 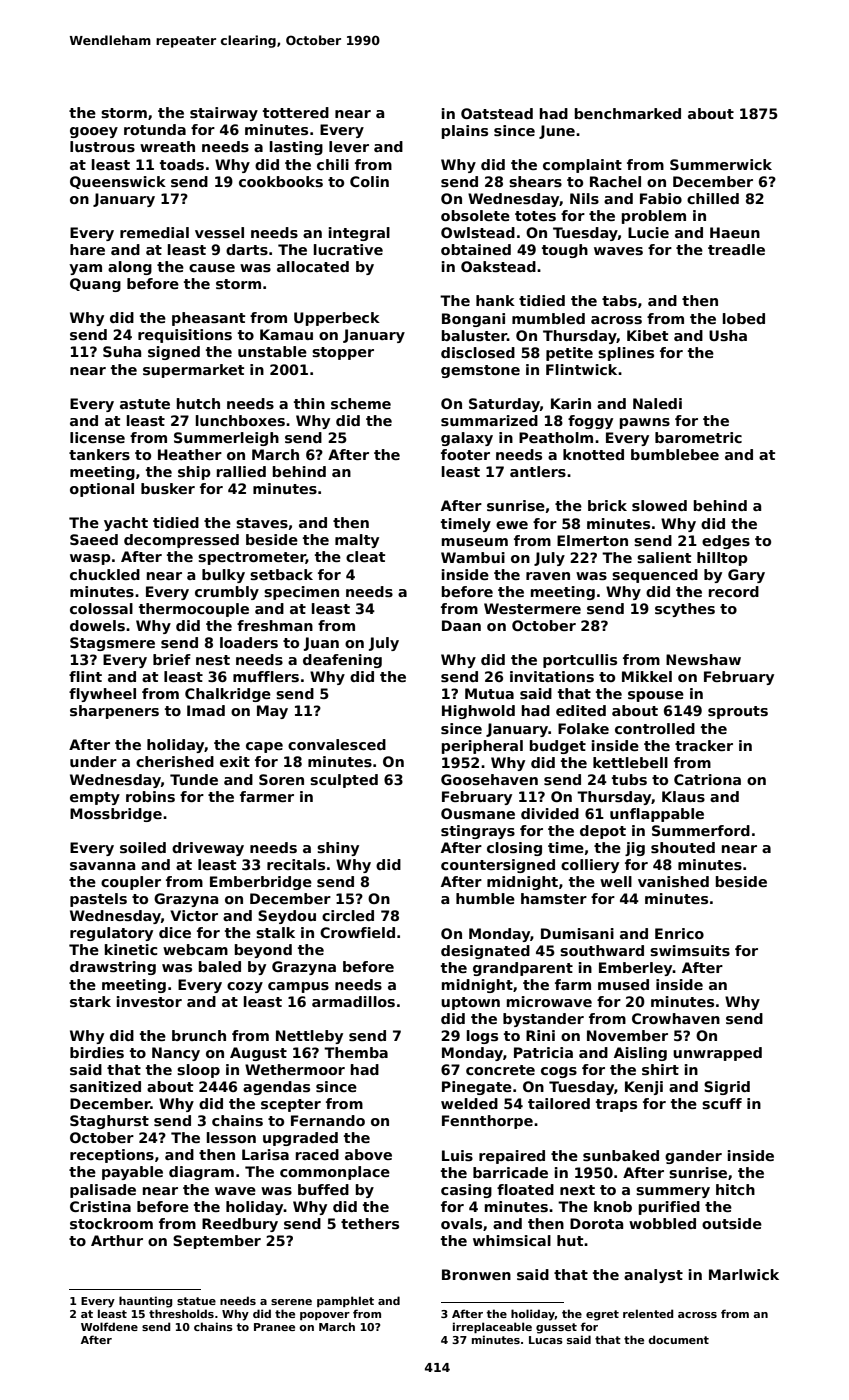 I want to click on southward, so click(x=602, y=950).
